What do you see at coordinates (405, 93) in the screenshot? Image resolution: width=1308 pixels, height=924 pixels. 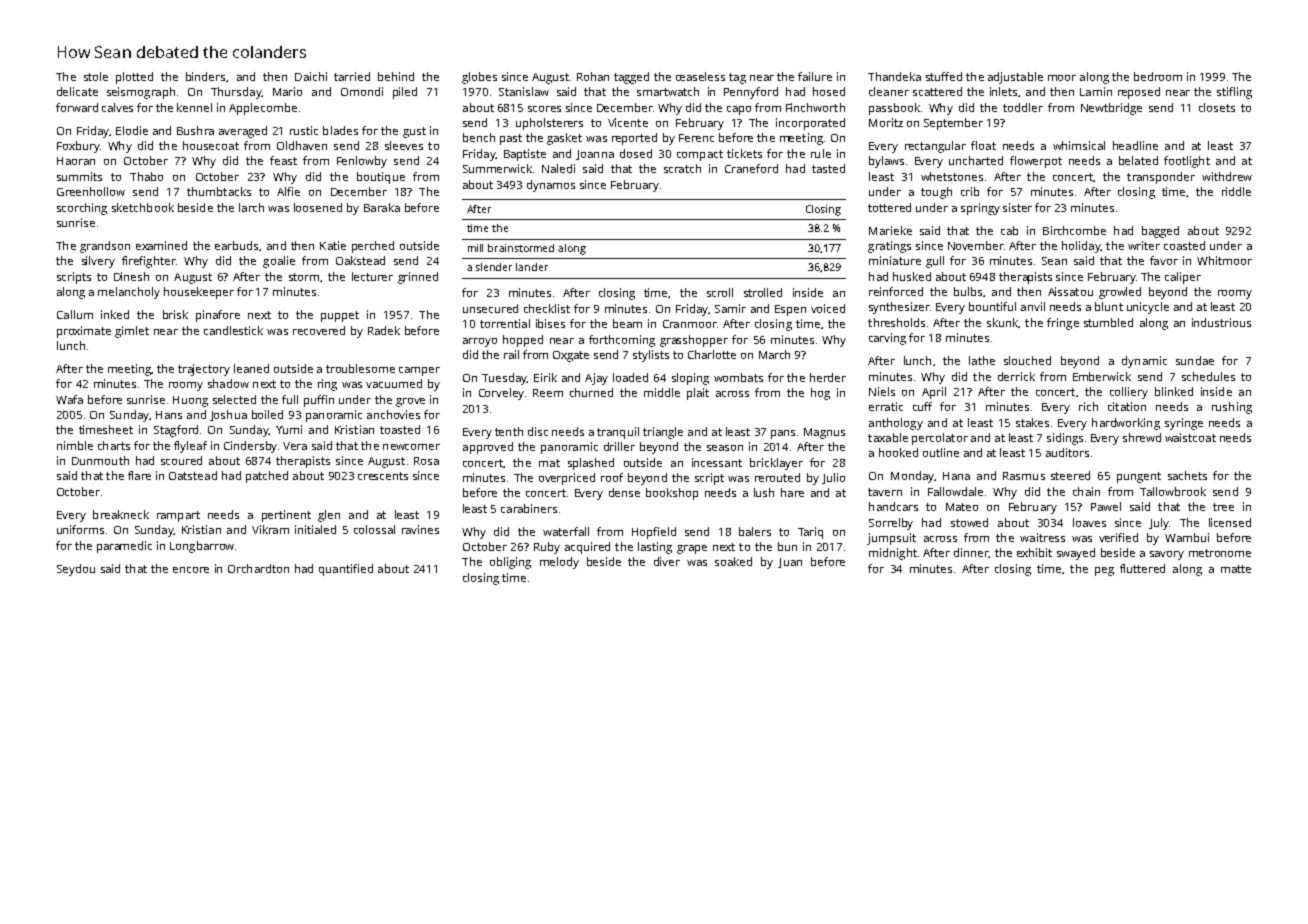 I see `piled` at bounding box center [405, 93].
